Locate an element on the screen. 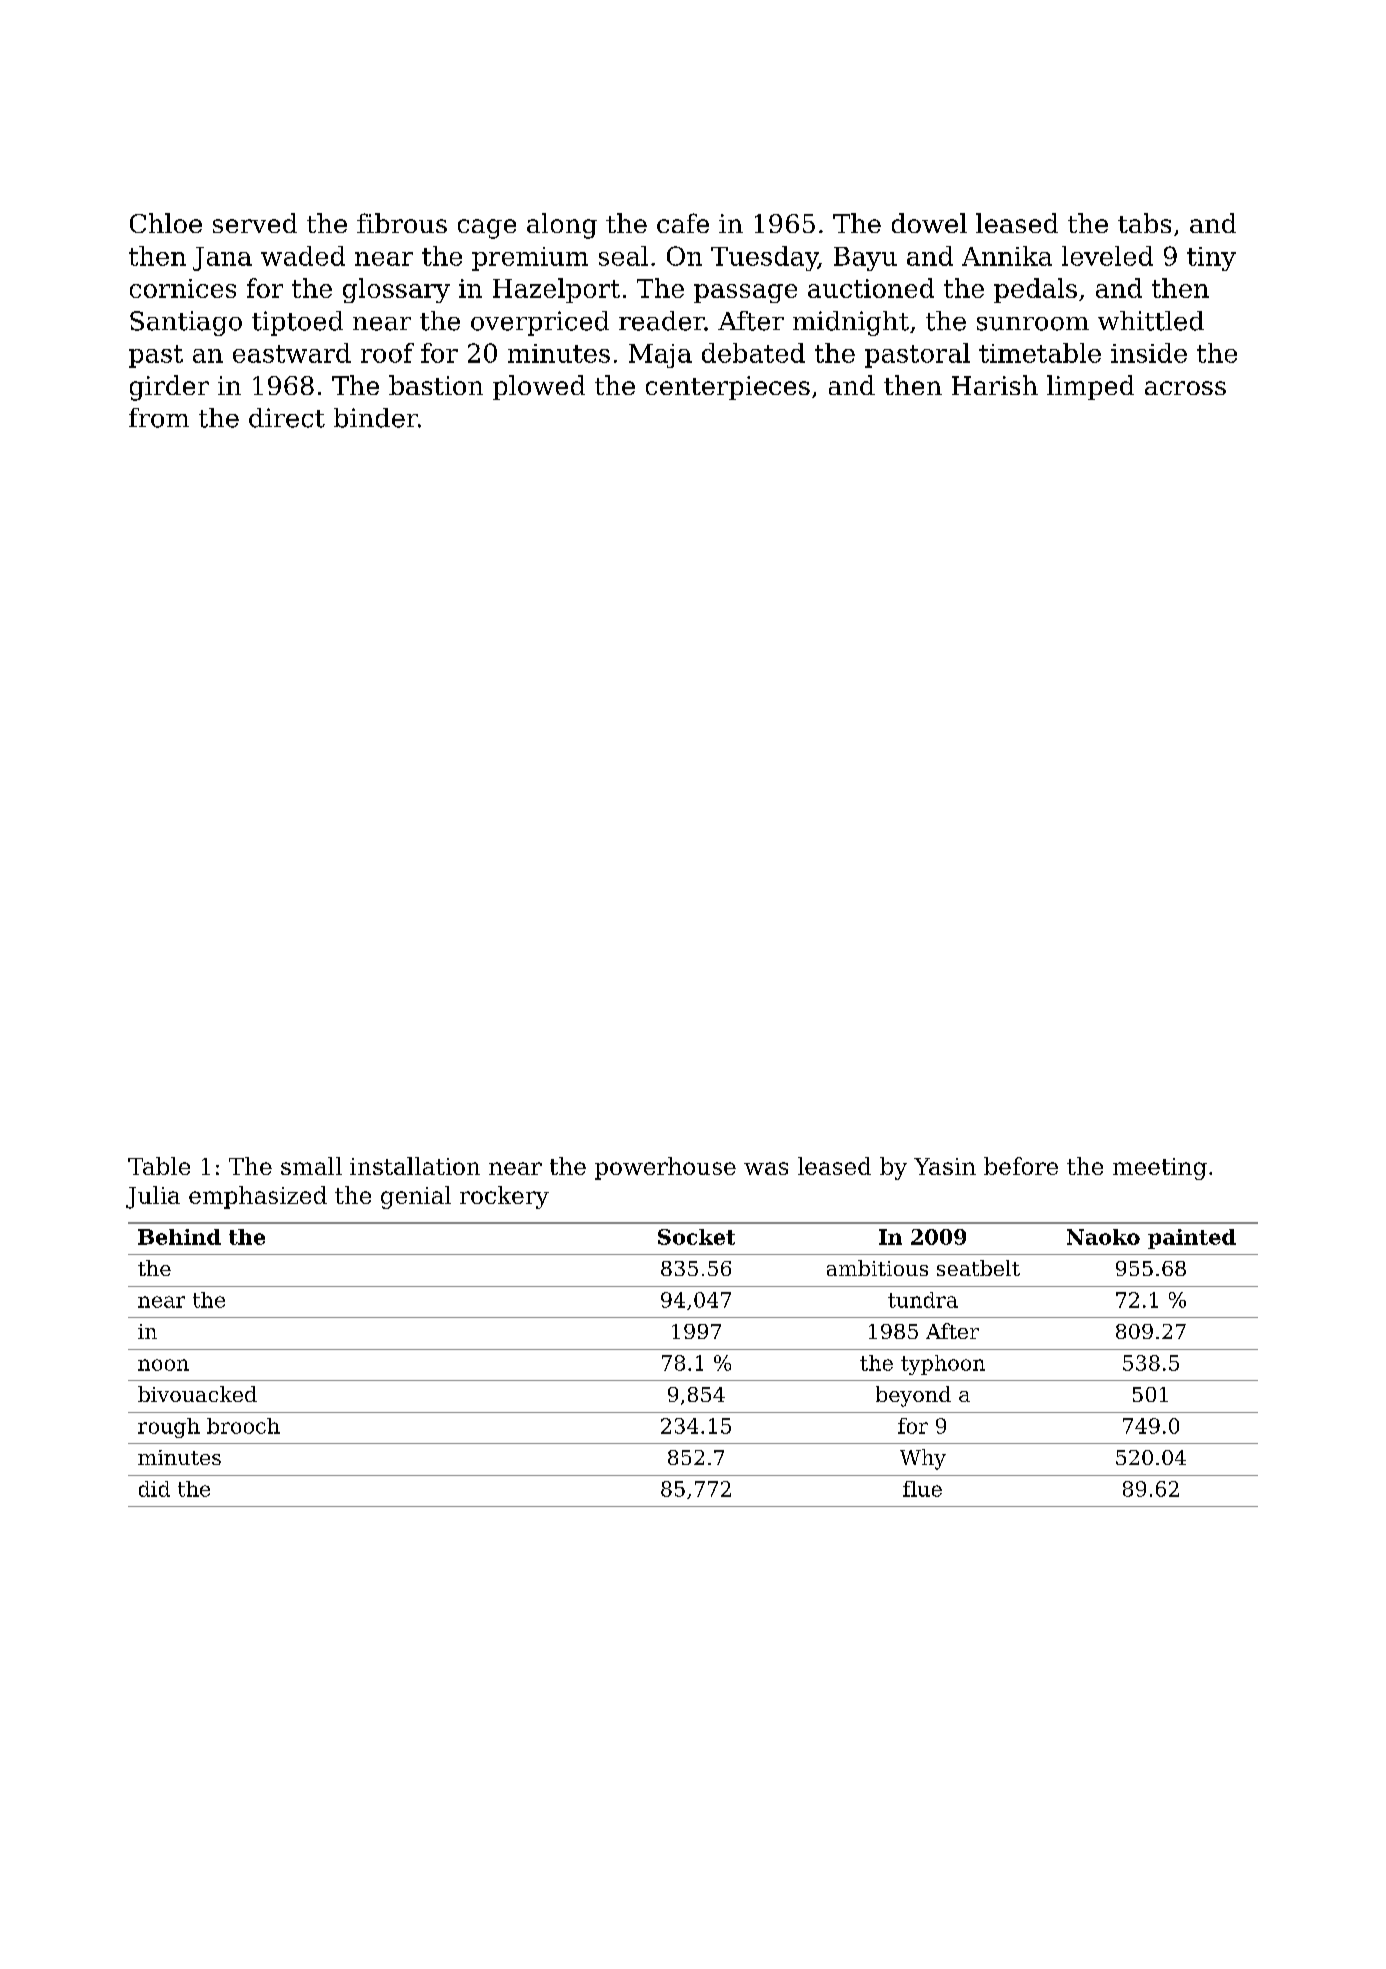 Image resolution: width=1386 pixels, height=1969 pixels. did is located at coordinates (154, 1489).
